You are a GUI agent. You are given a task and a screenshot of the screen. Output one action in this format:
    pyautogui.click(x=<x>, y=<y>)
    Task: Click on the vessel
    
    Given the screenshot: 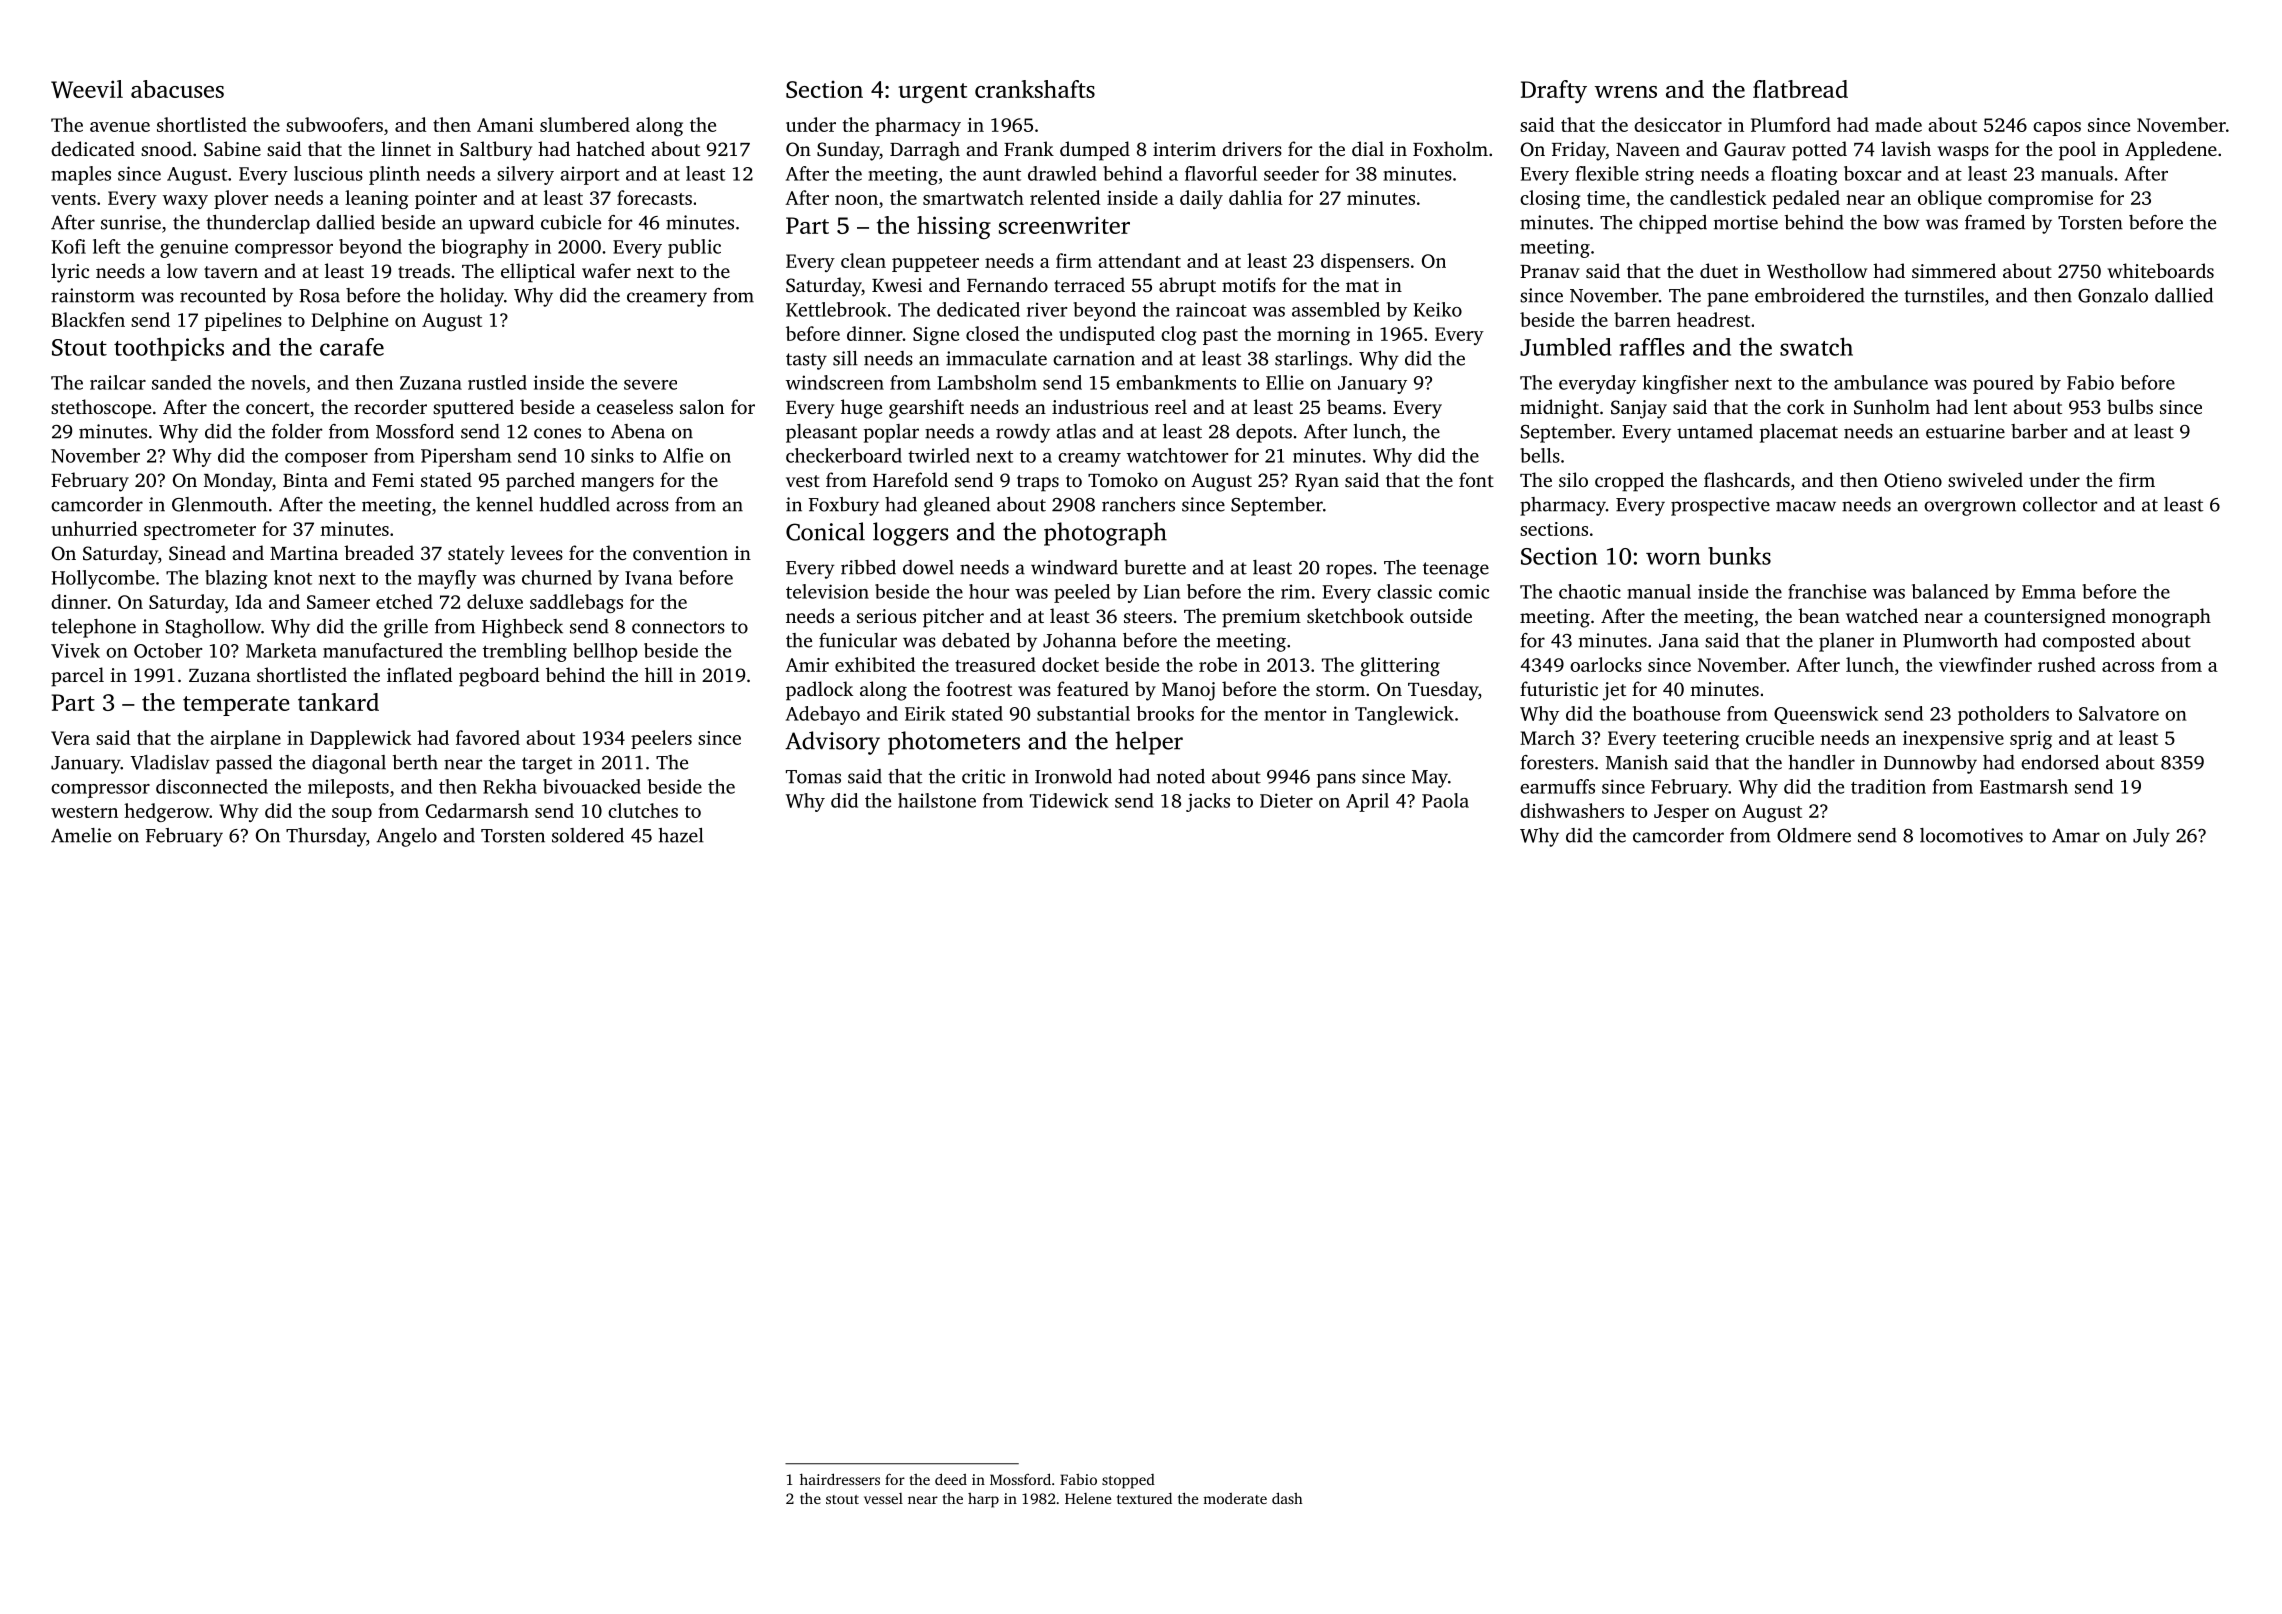 What is the action you would take?
    pyautogui.click(x=883, y=1498)
